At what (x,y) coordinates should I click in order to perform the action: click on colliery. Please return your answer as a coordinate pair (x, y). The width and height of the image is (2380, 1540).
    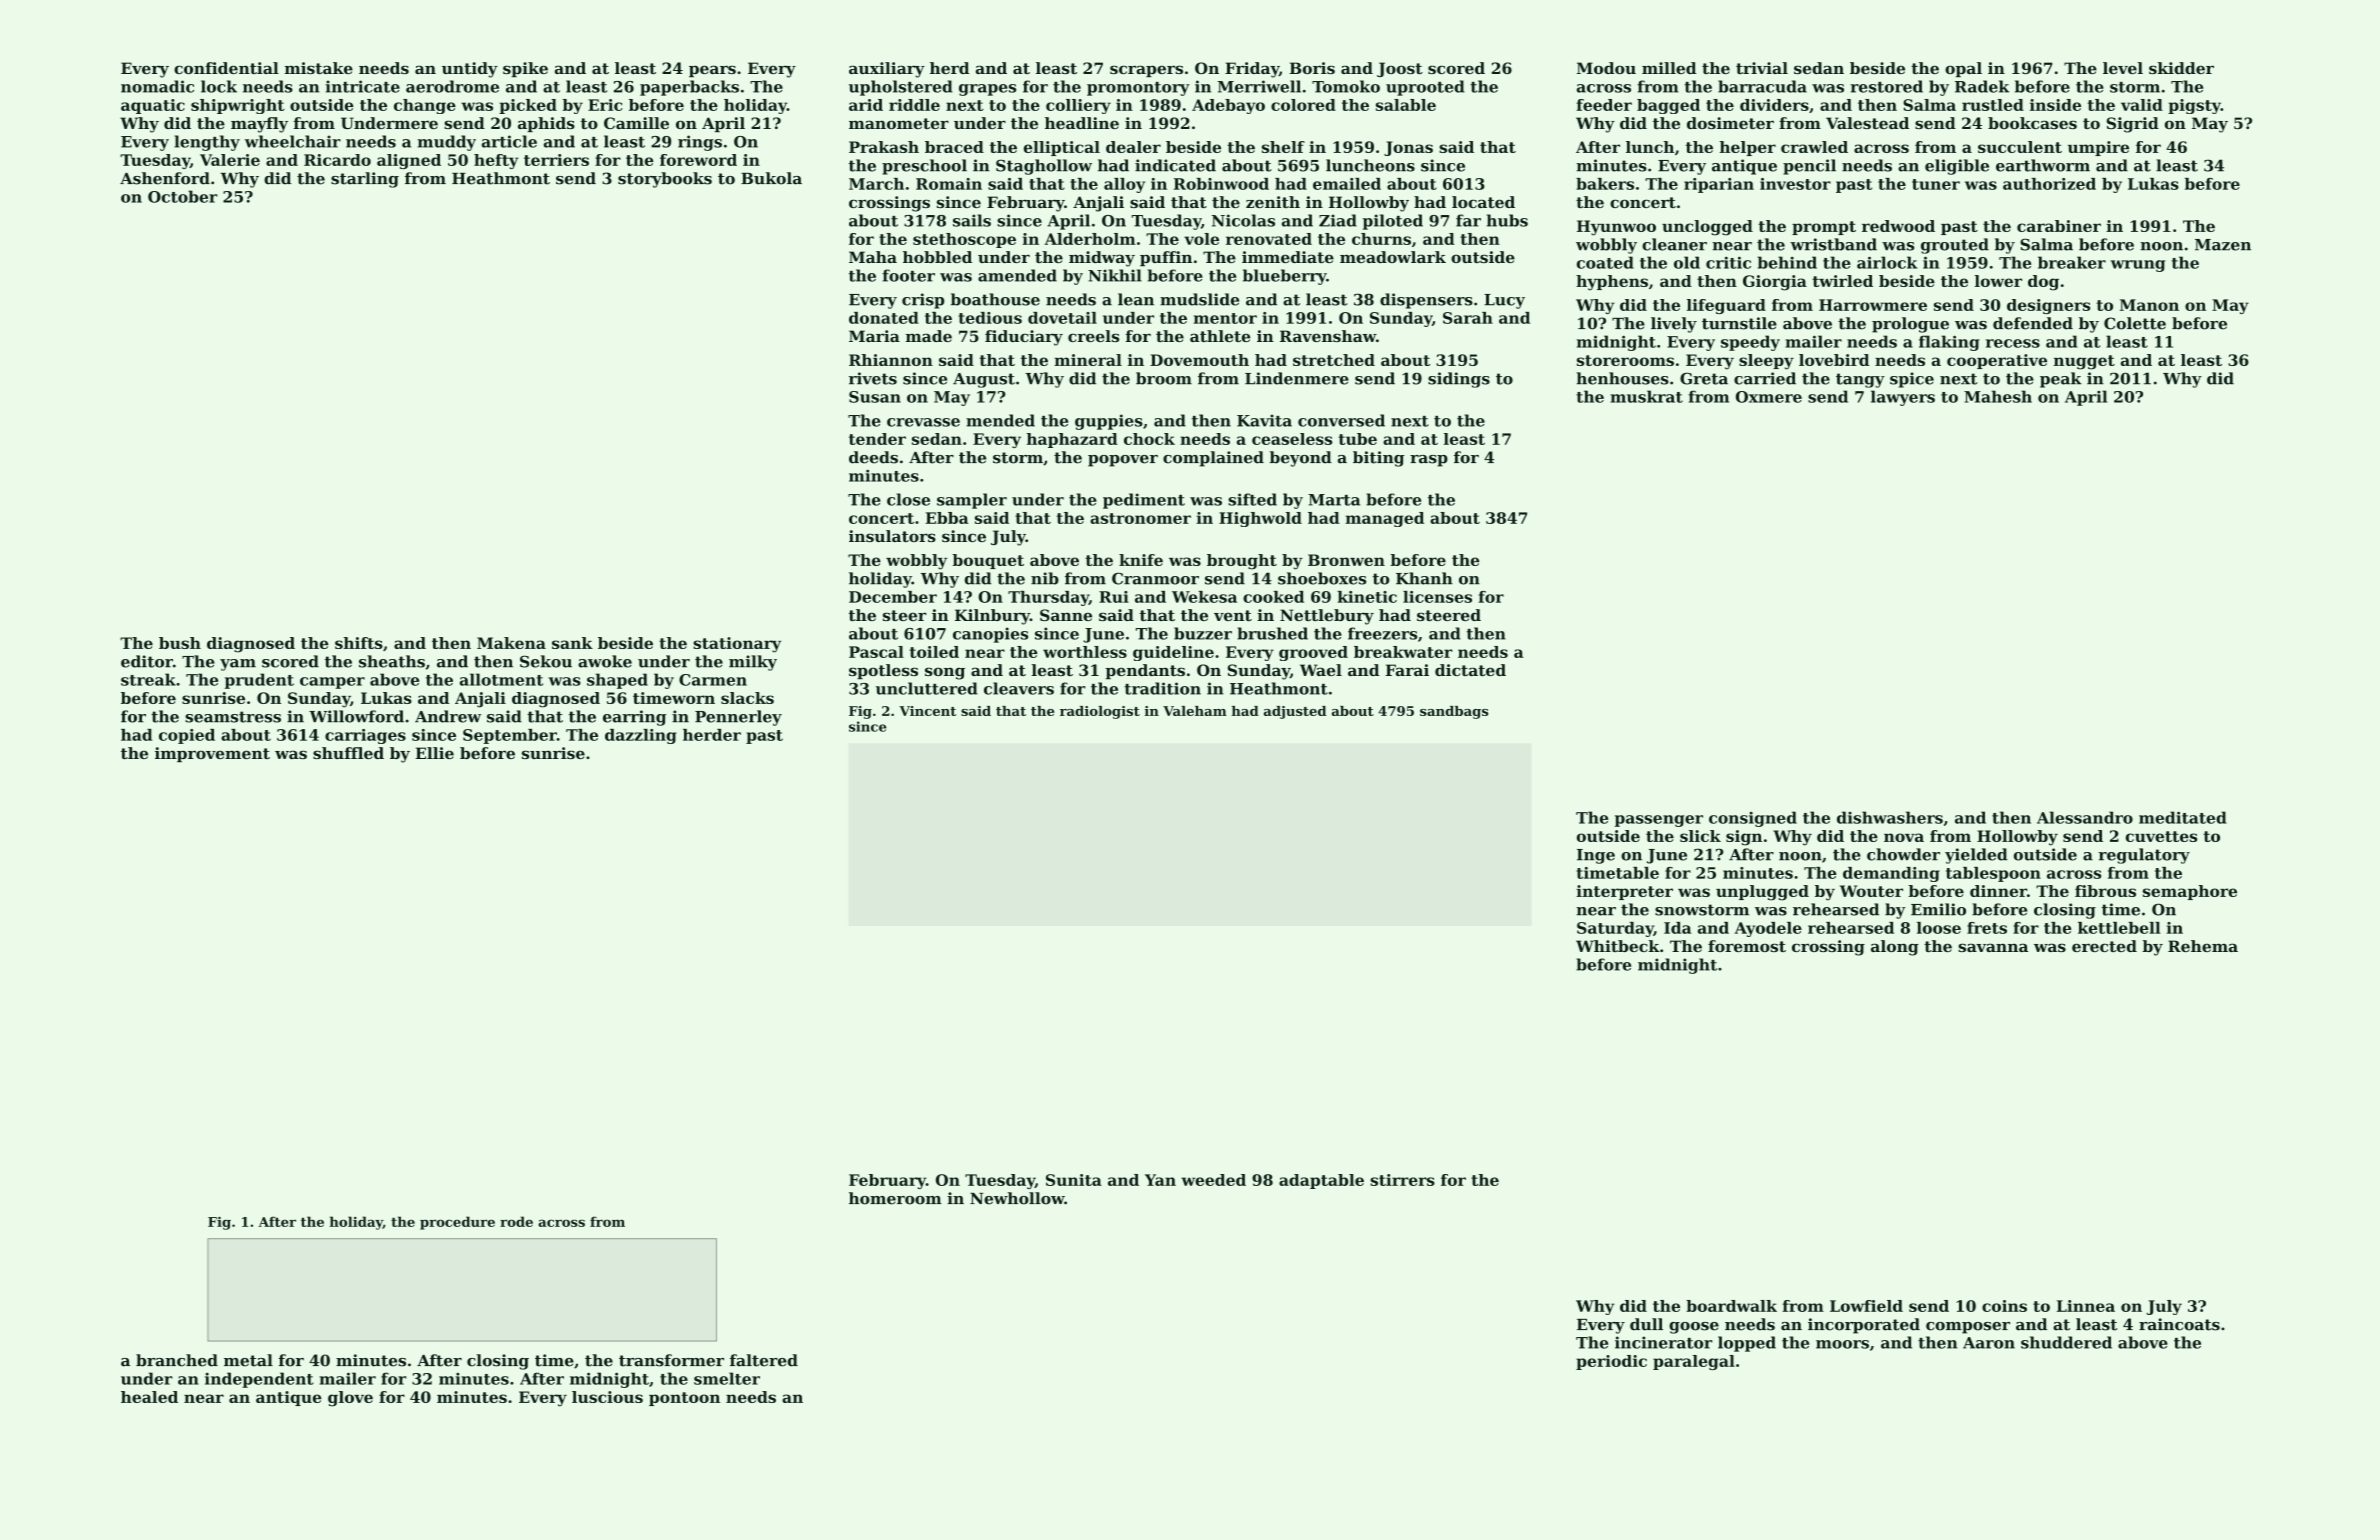
    Looking at the image, I should click on (1078, 106).
